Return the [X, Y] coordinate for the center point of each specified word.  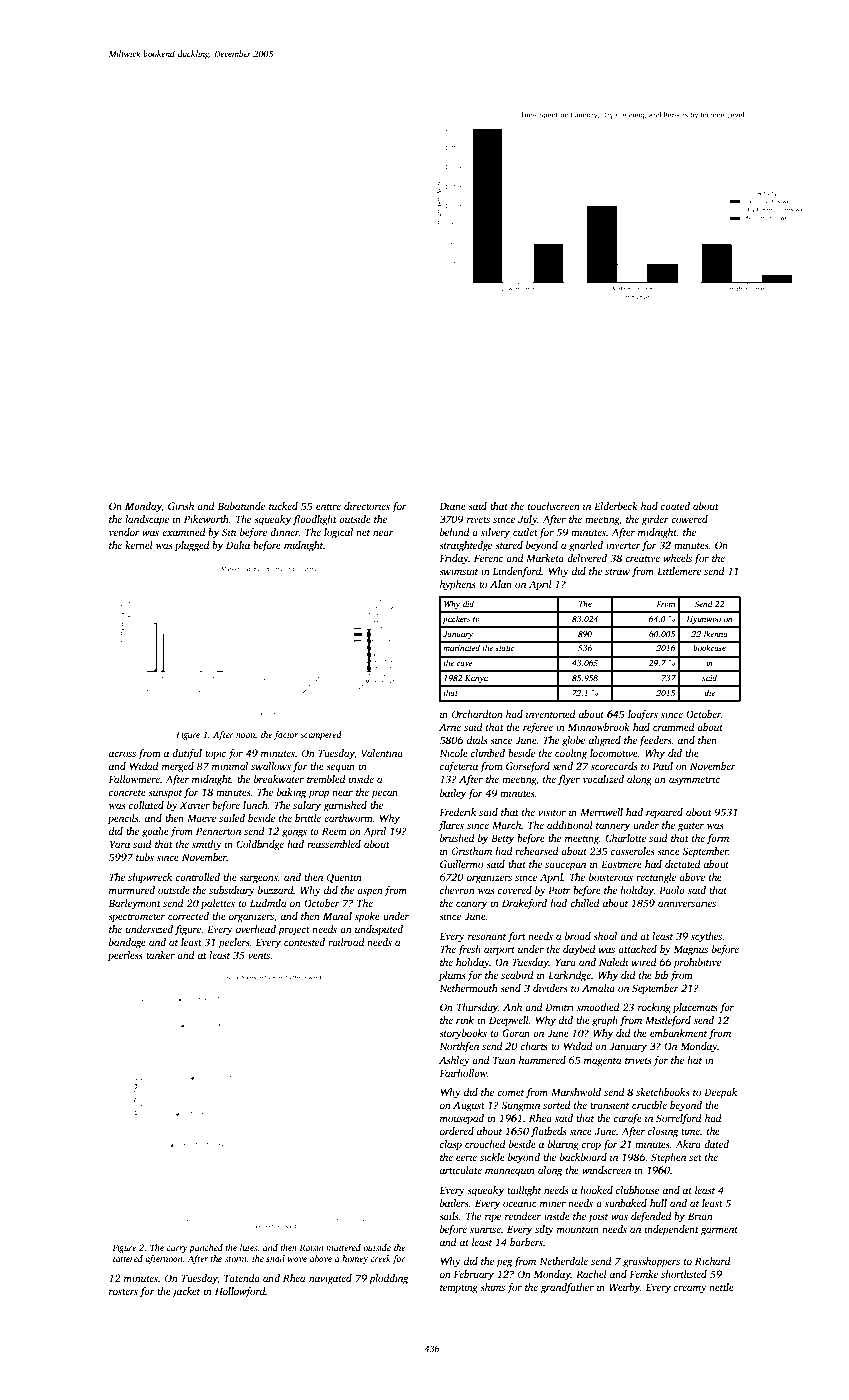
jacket [186, 1292]
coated [675, 506]
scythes [707, 937]
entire [328, 506]
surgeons [258, 879]
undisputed [379, 930]
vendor [124, 532]
